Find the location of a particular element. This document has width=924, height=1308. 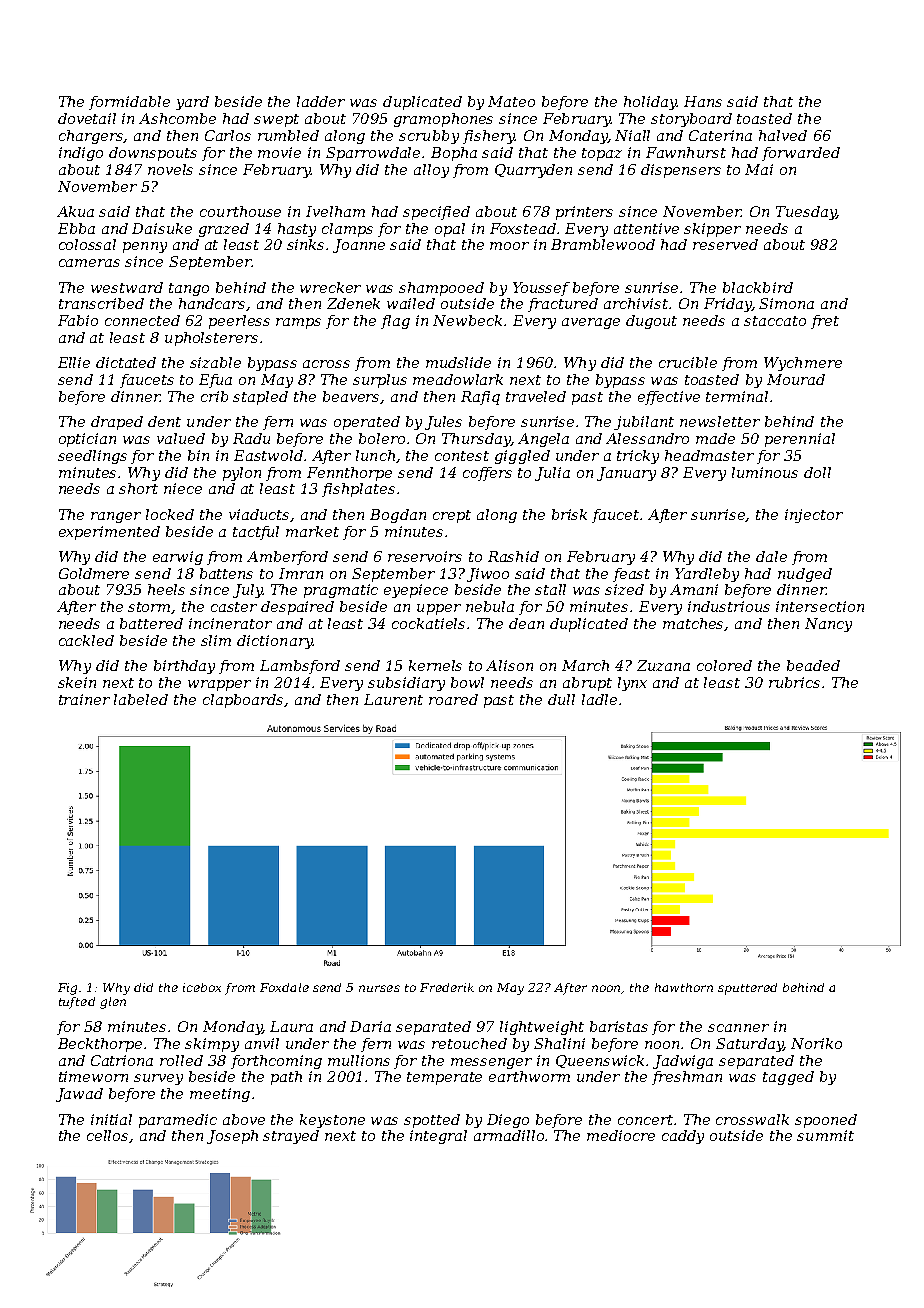

nurses is located at coordinates (379, 988).
